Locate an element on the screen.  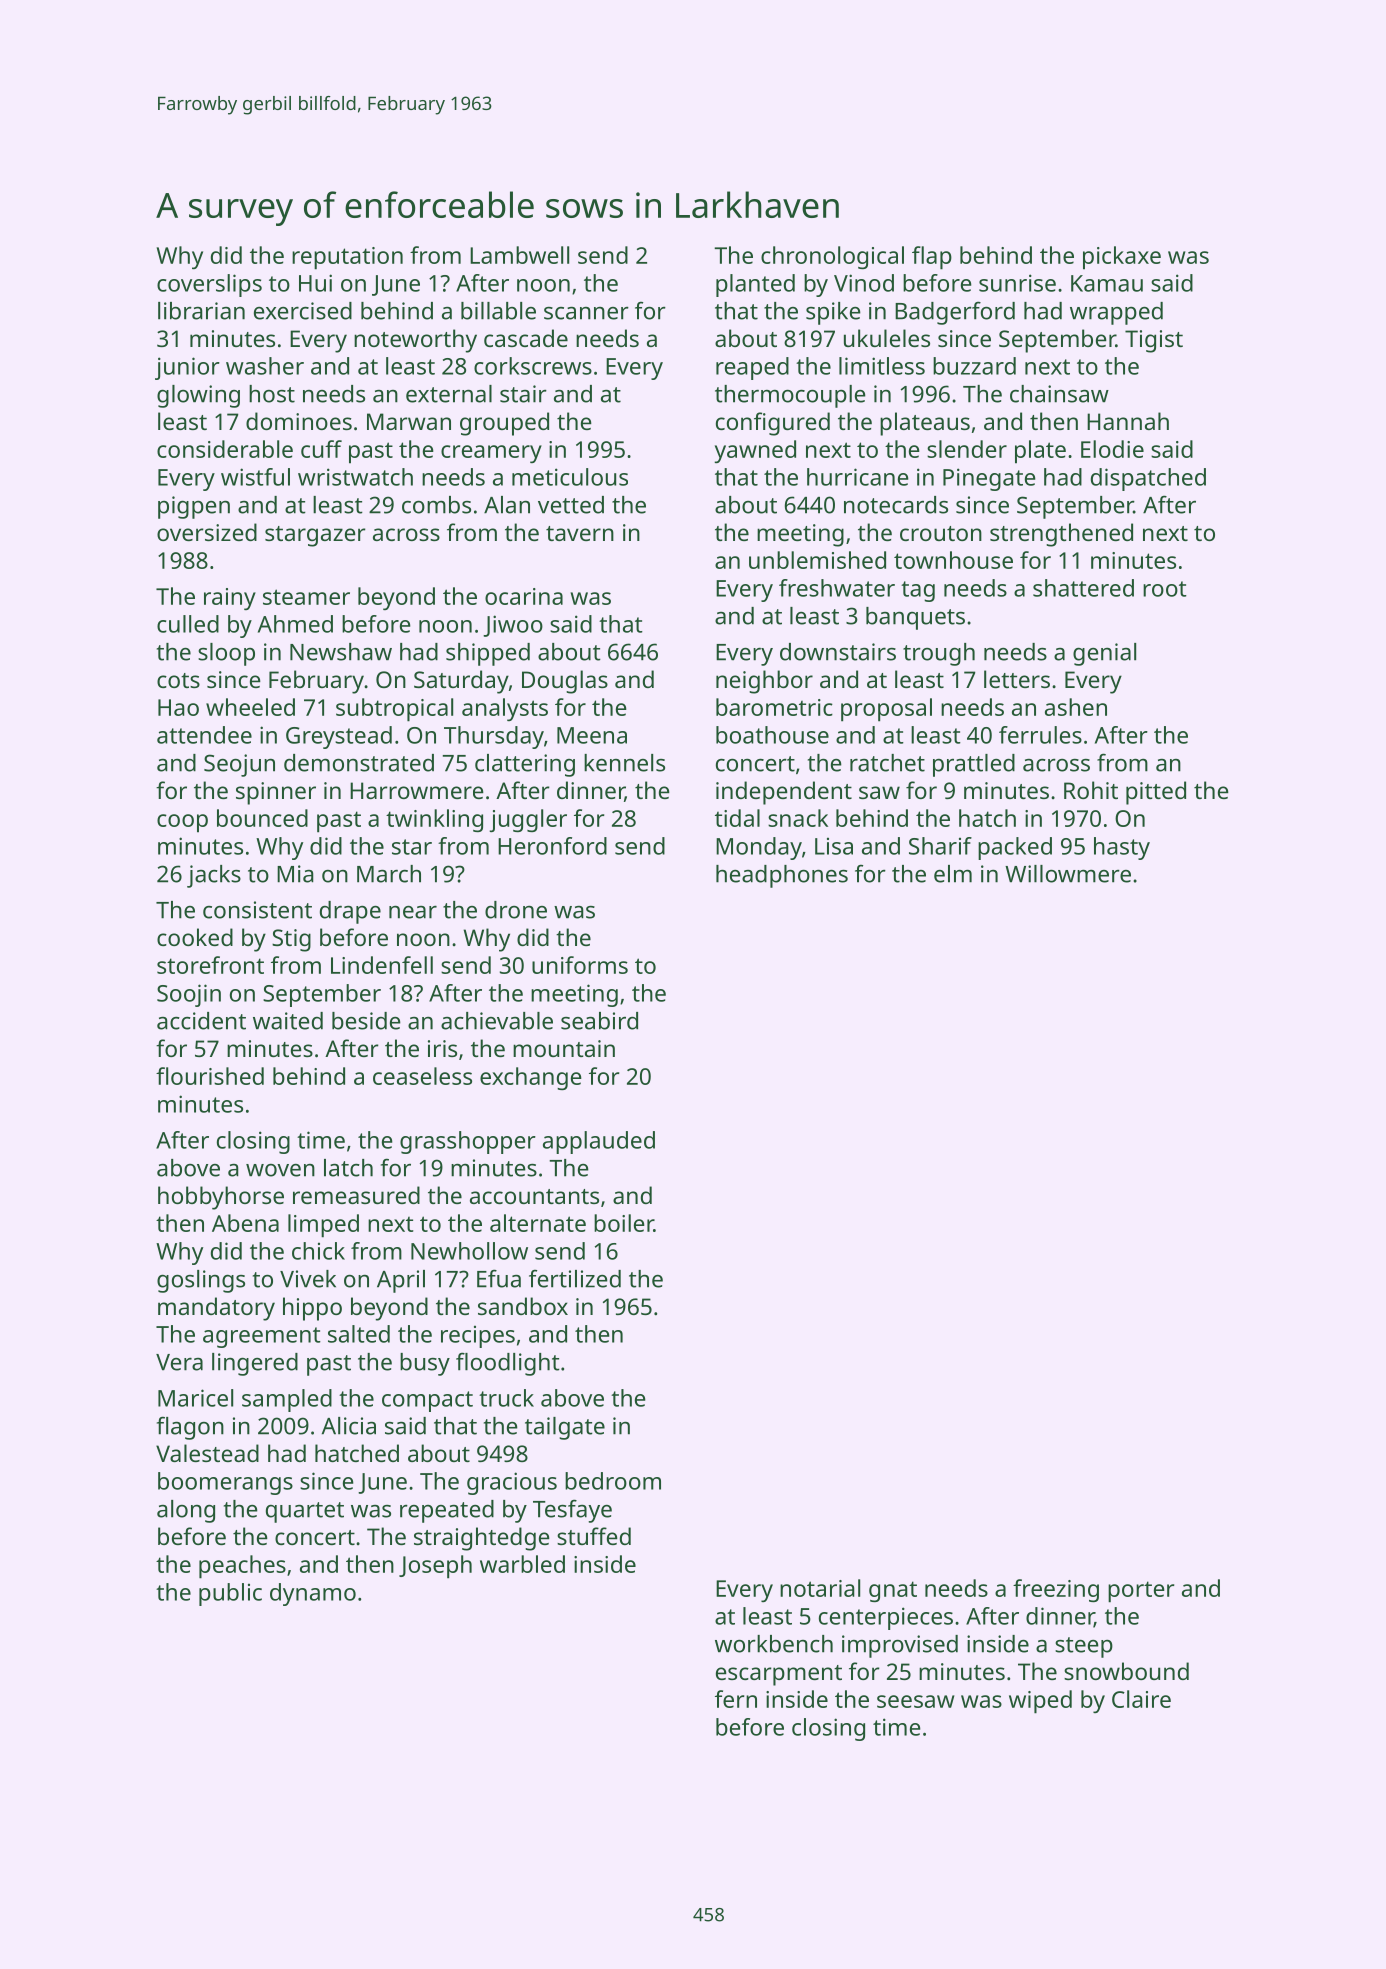
freezing is located at coordinates (1056, 1590).
